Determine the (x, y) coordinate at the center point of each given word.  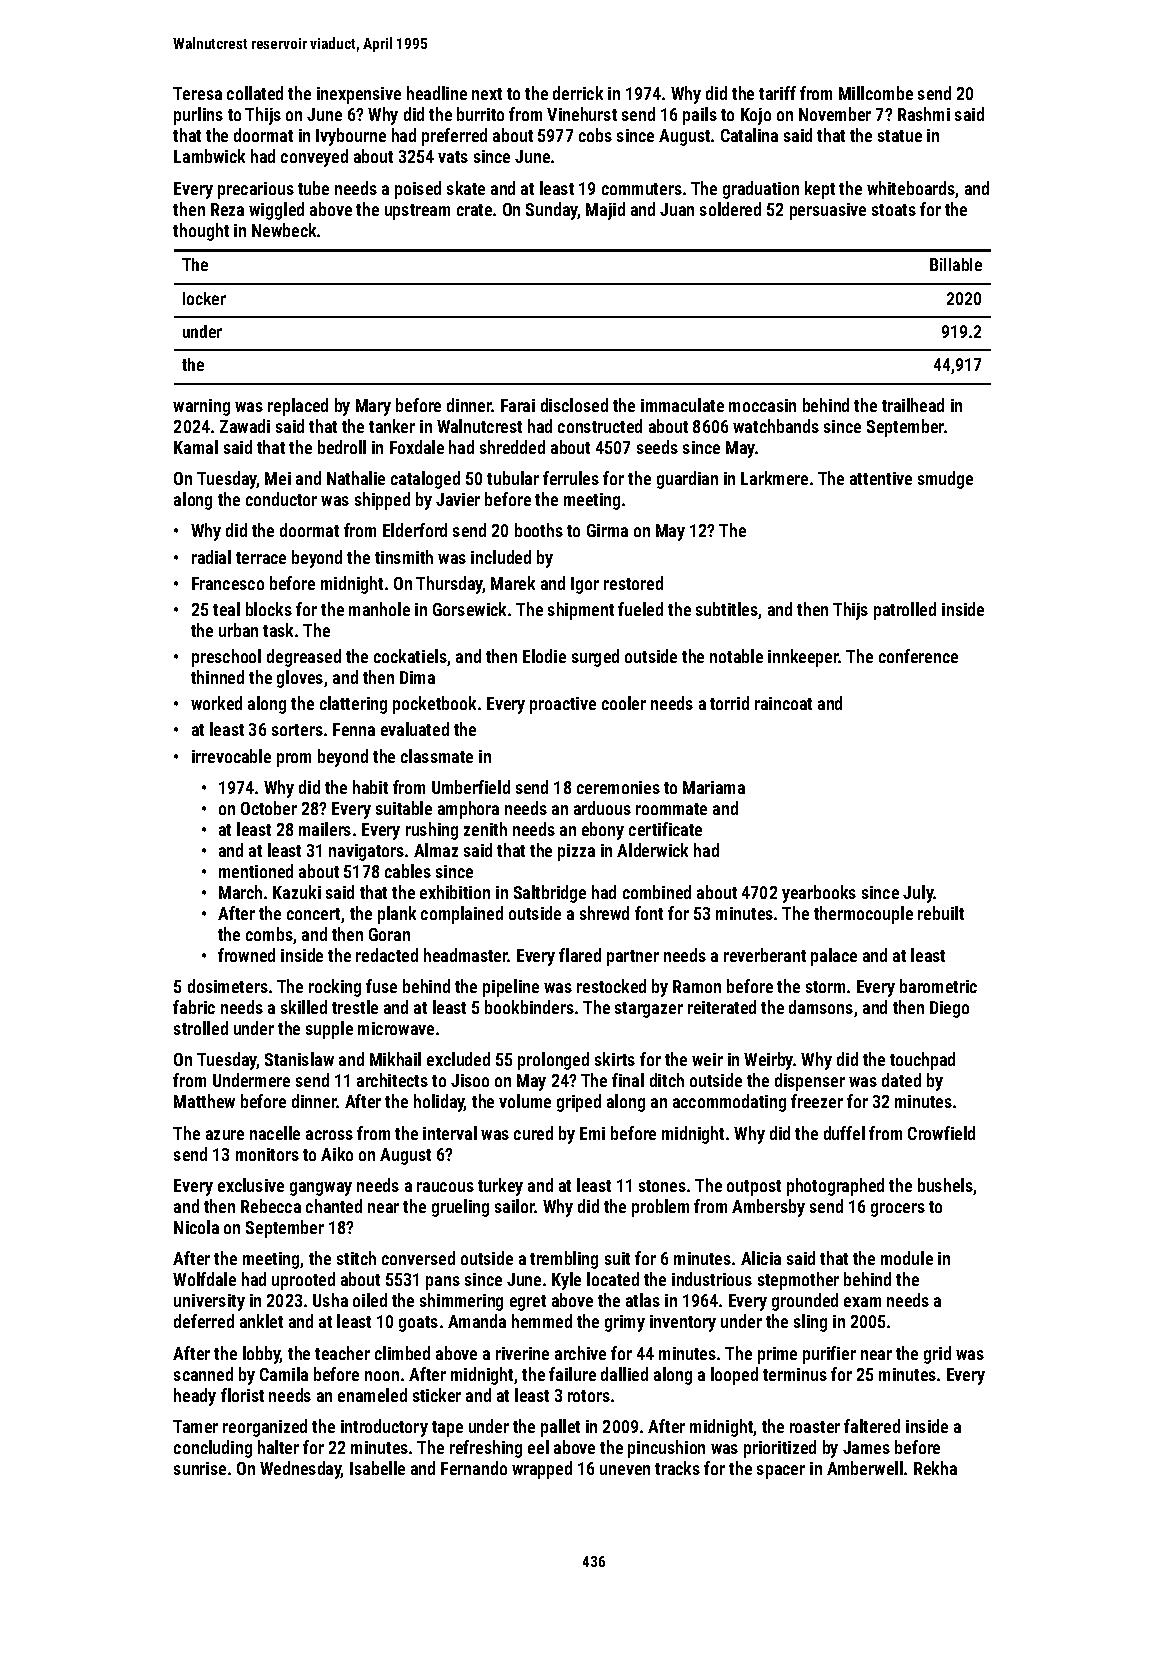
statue (900, 136)
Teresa (197, 93)
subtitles (727, 610)
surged (595, 658)
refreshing (486, 1449)
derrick (578, 93)
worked (216, 703)
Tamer (195, 1426)
